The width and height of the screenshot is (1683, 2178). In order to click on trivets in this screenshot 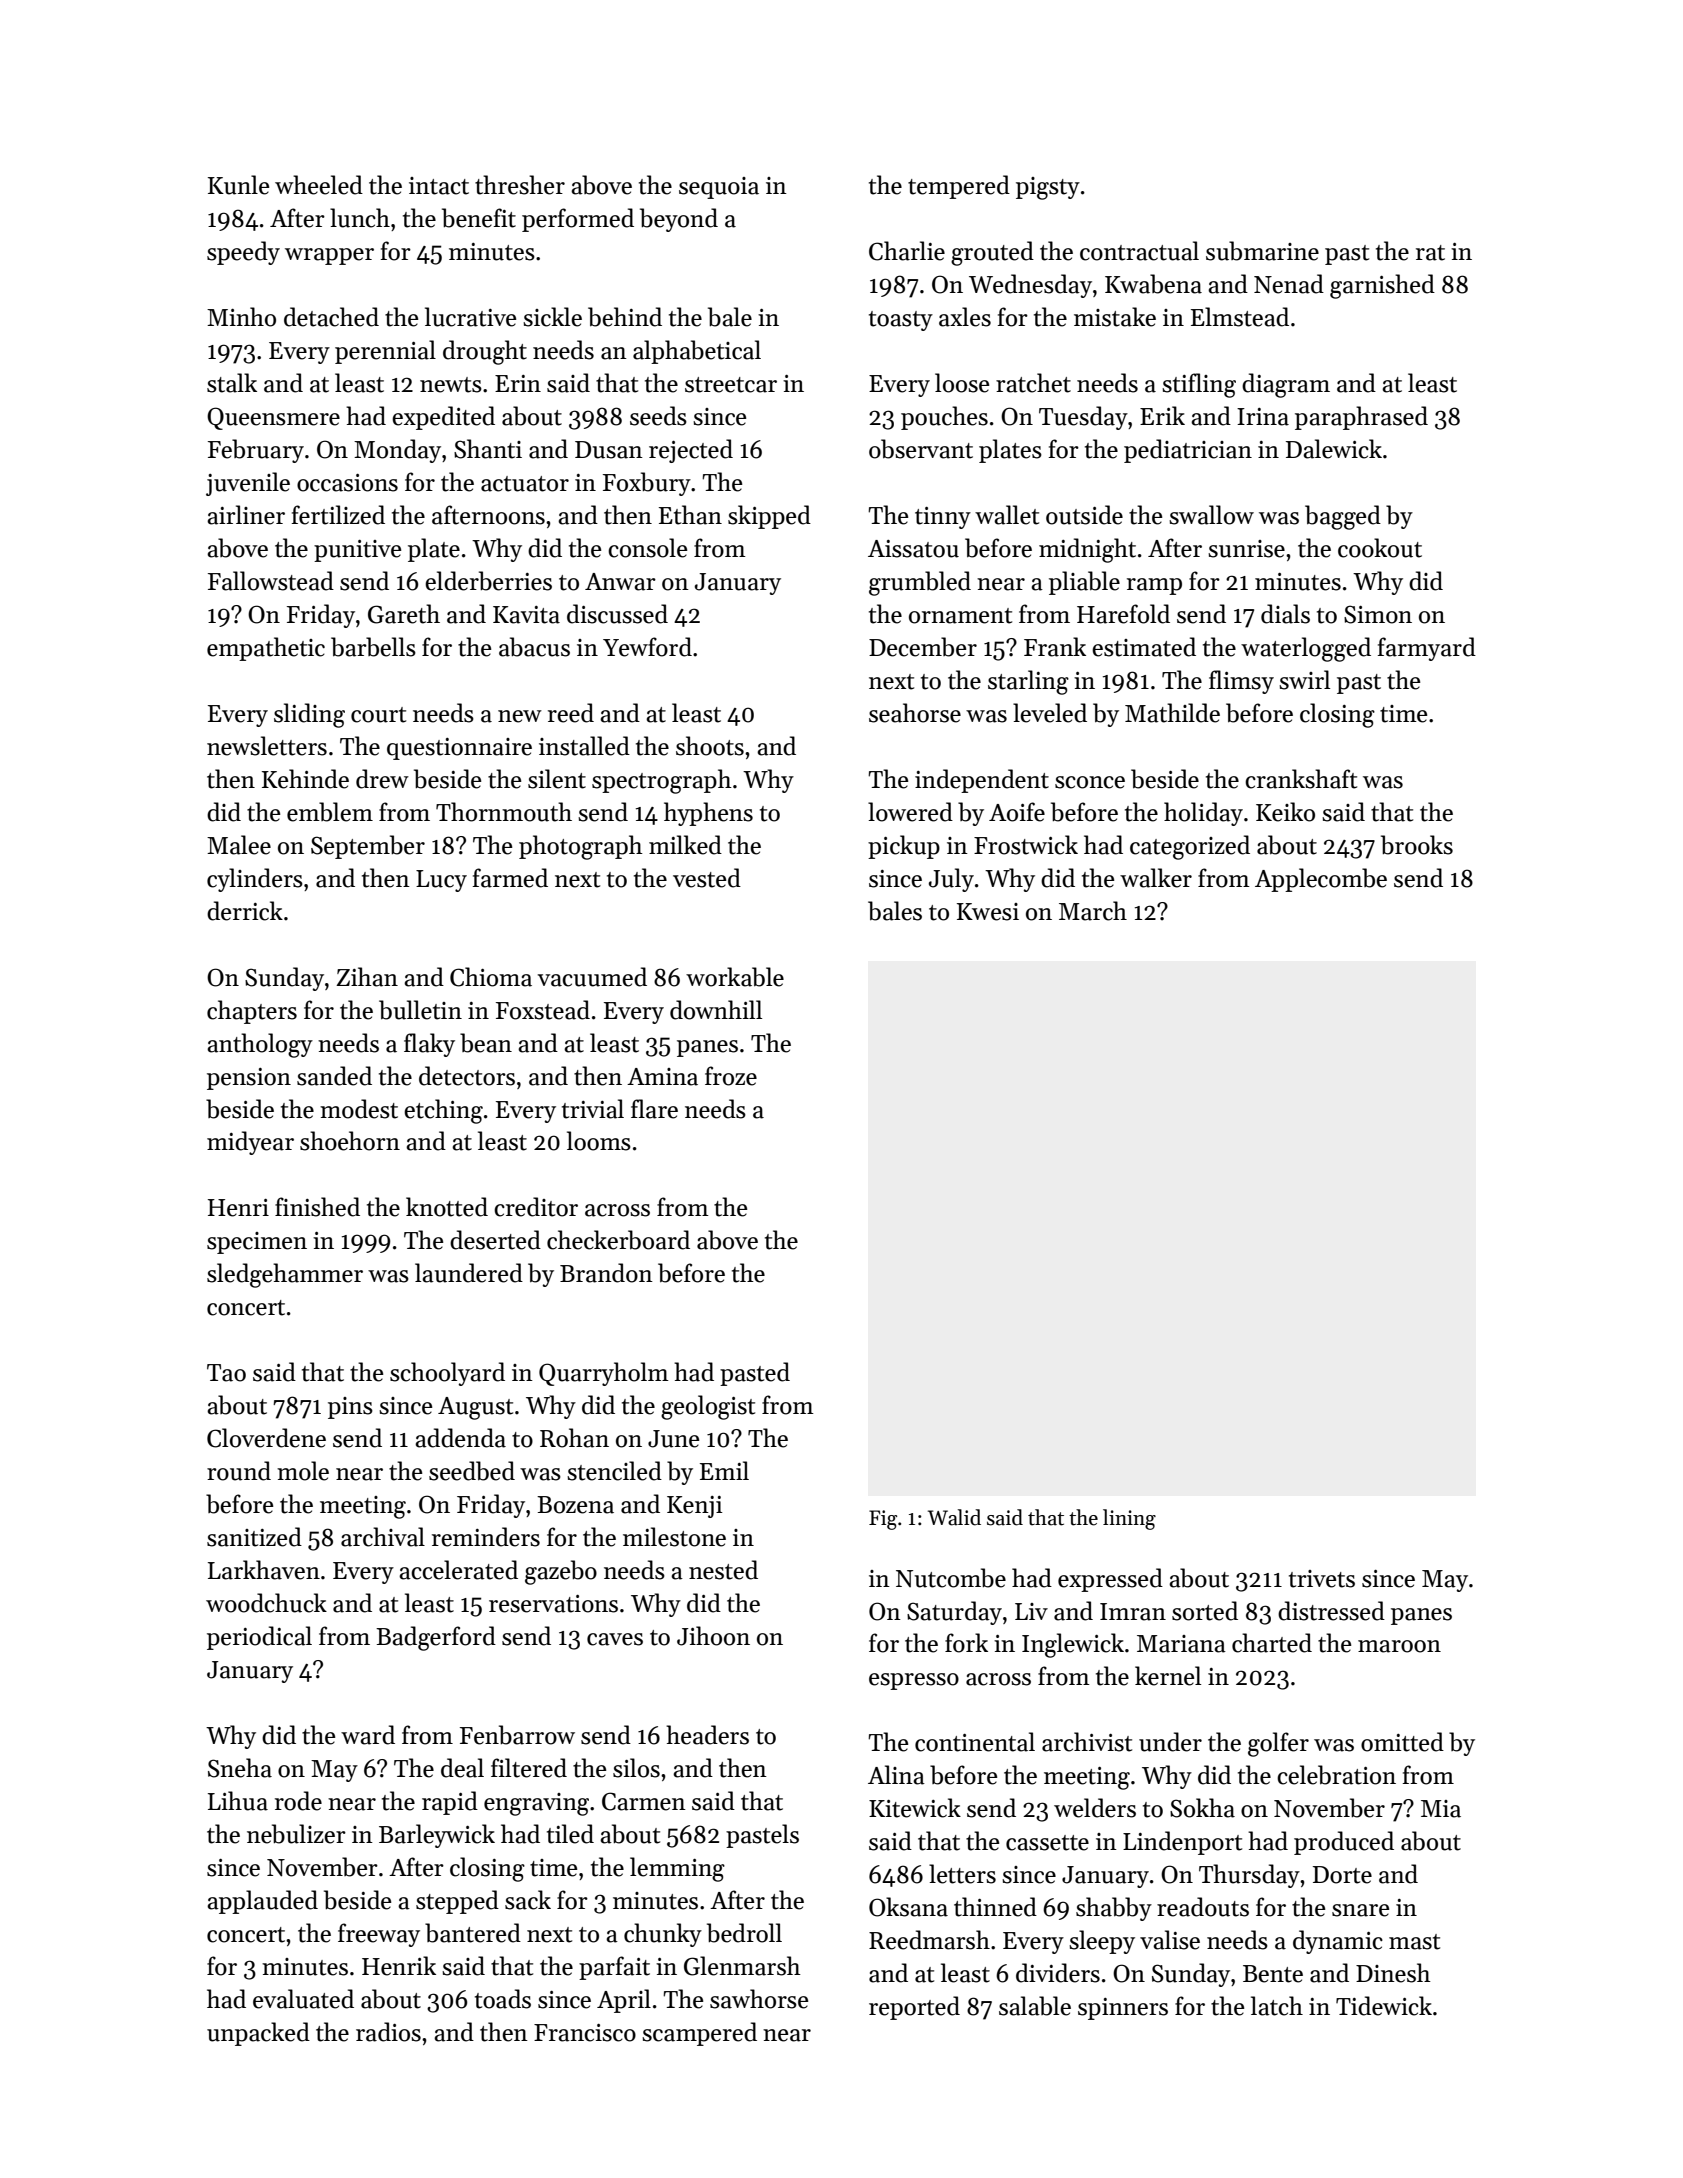, I will do `click(1322, 1579)`.
